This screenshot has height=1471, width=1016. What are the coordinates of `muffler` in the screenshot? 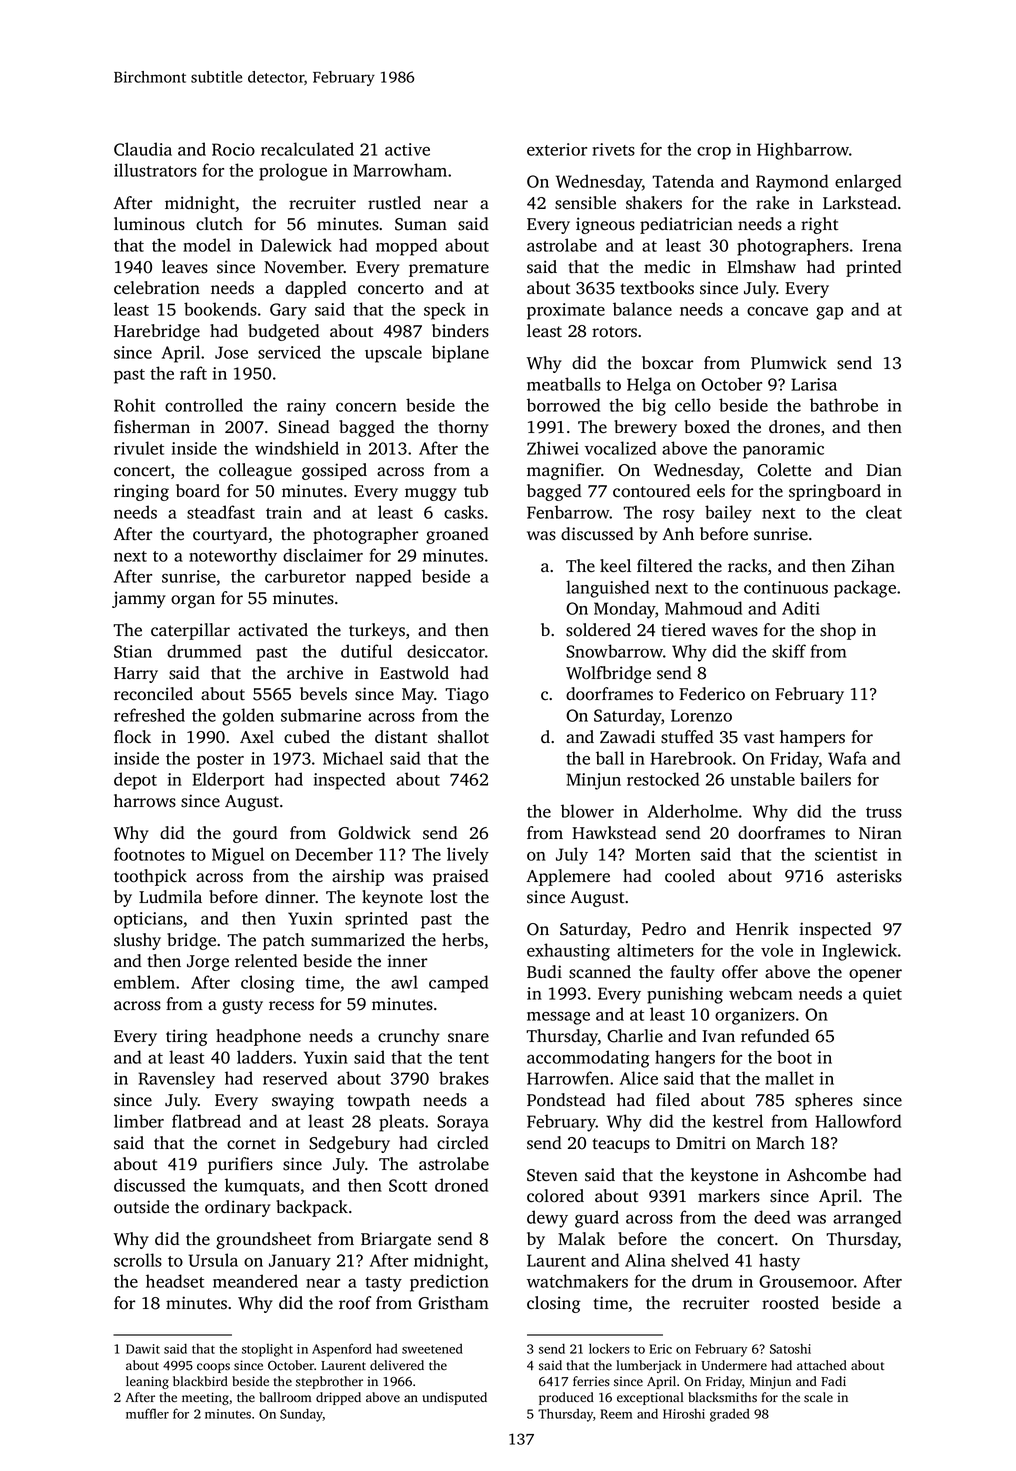 It's located at (147, 1413).
